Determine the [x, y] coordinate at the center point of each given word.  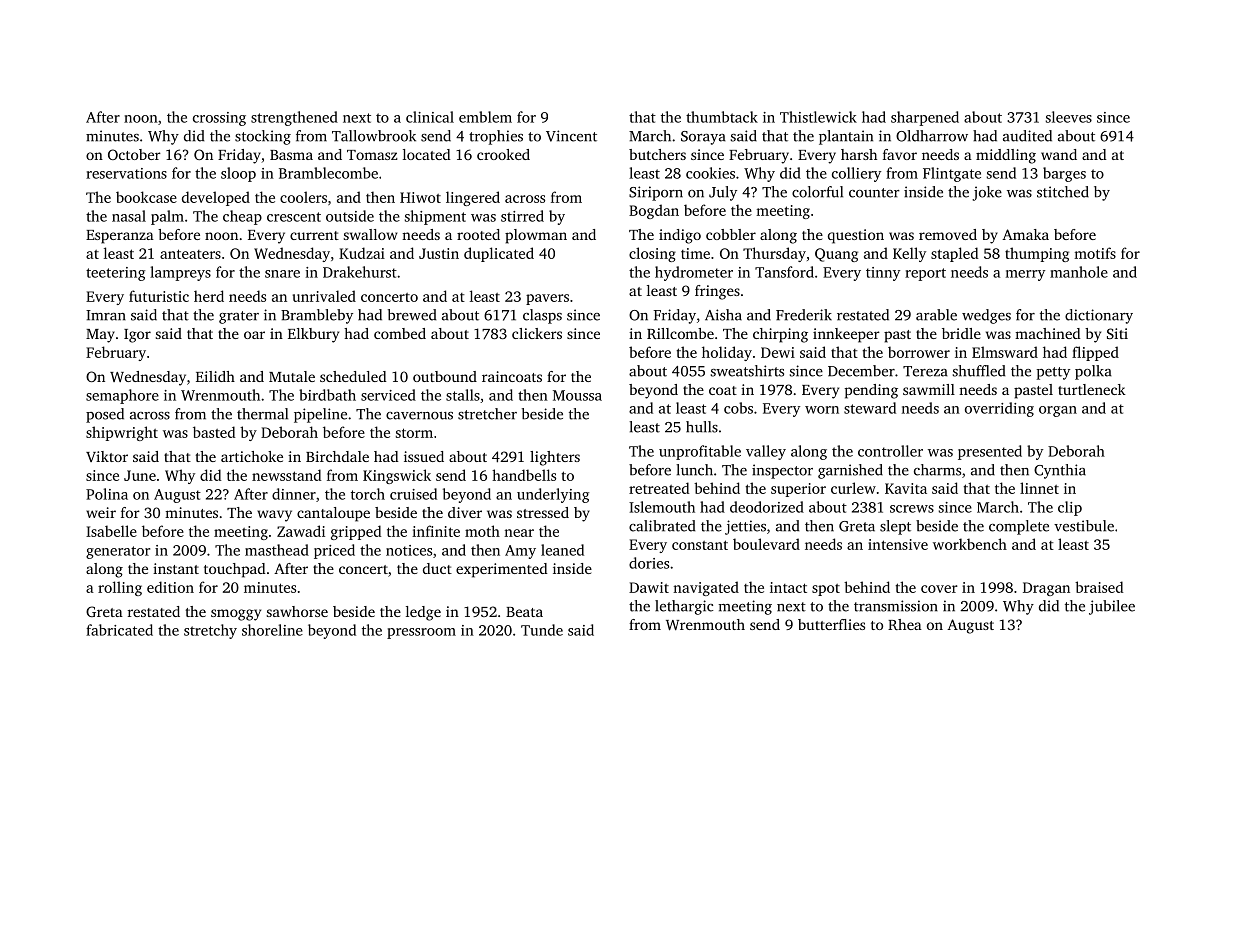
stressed [543, 512]
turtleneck [1092, 389]
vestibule [1084, 526]
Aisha [723, 315]
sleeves [1069, 117]
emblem [485, 117]
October [134, 154]
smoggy [236, 615]
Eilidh [215, 376]
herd [209, 296]
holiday [727, 353]
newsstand [286, 475]
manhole [1079, 272]
